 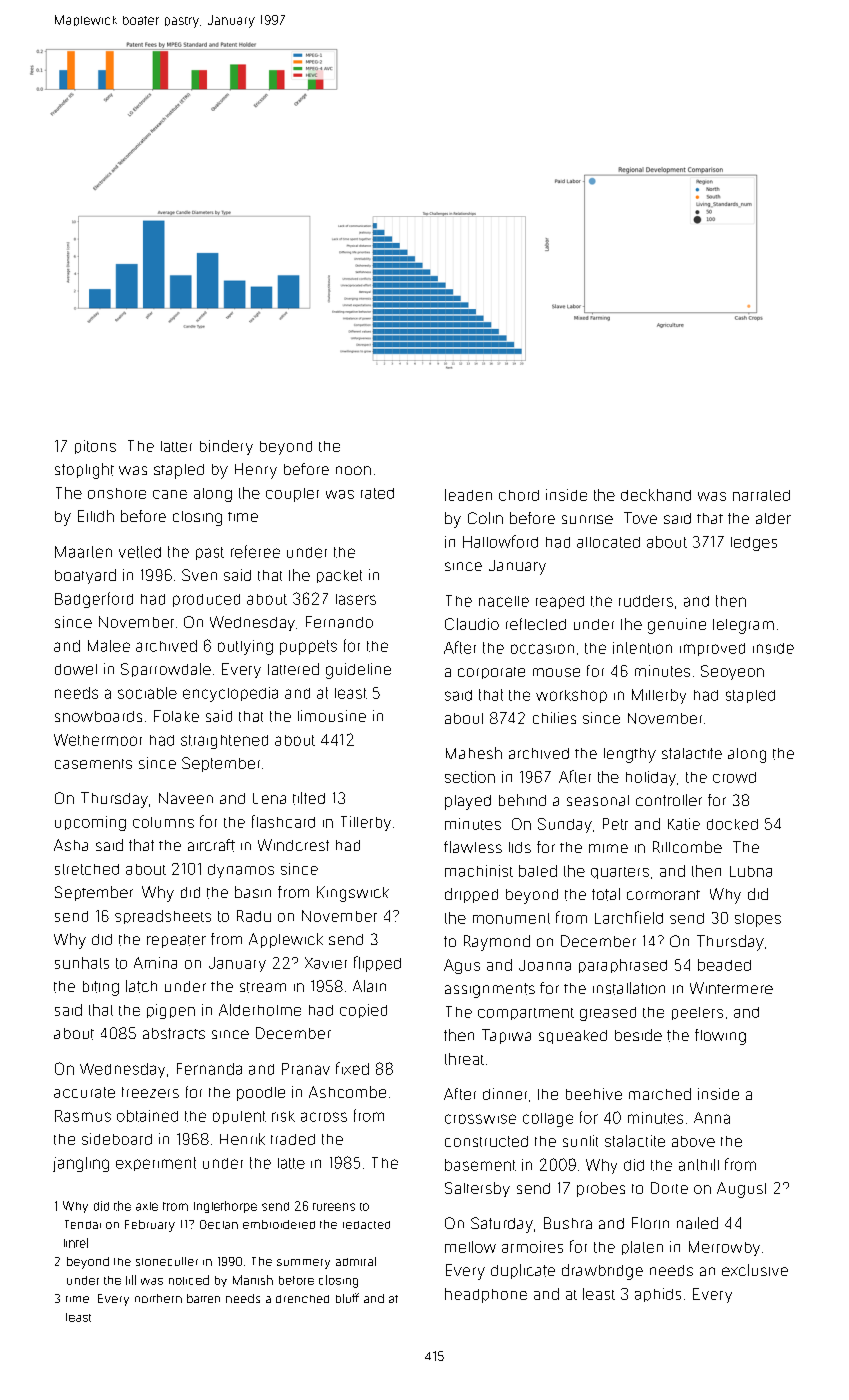 I want to click on slopes, so click(x=758, y=920).
